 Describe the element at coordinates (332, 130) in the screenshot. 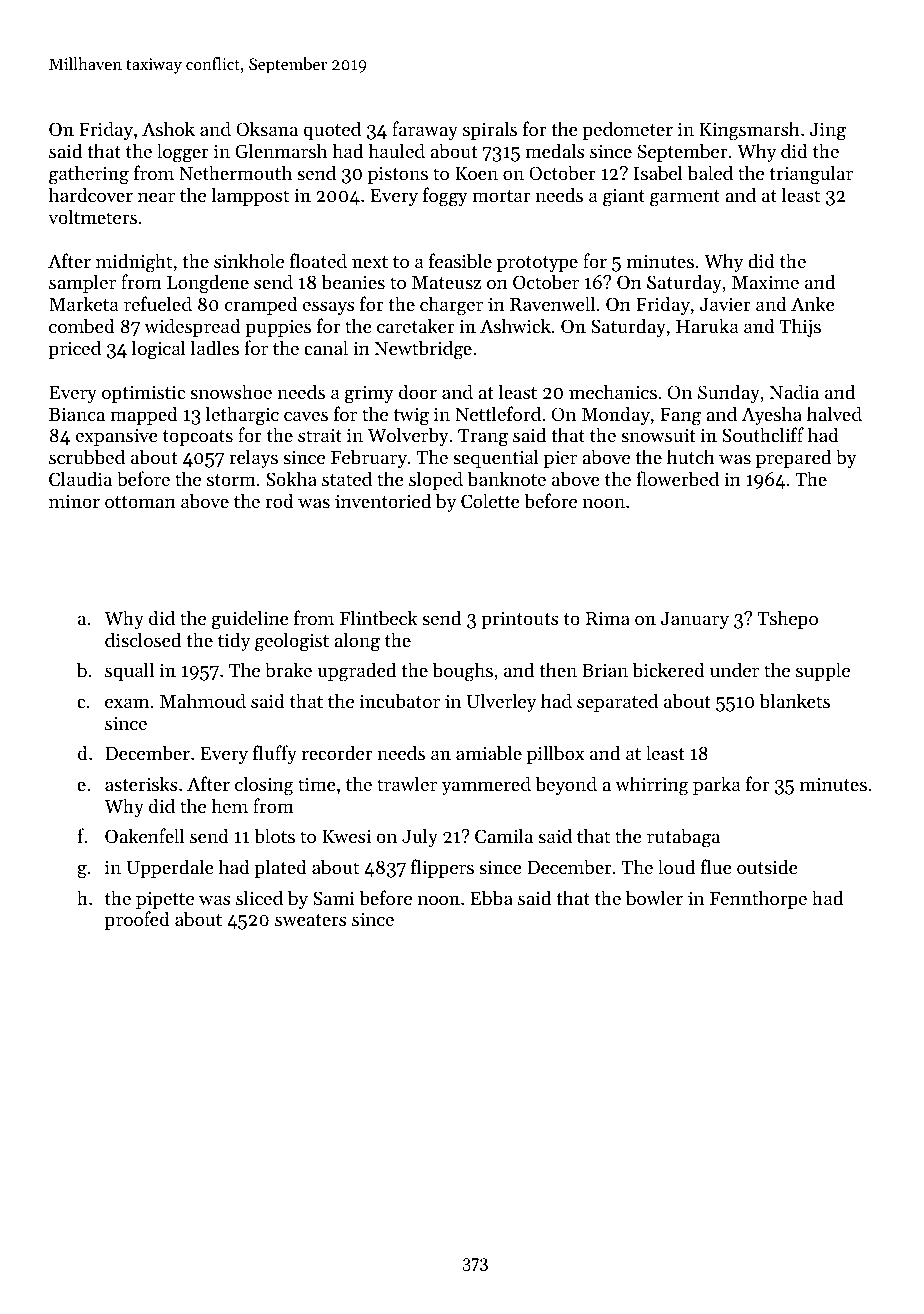

I see `quoted` at that location.
